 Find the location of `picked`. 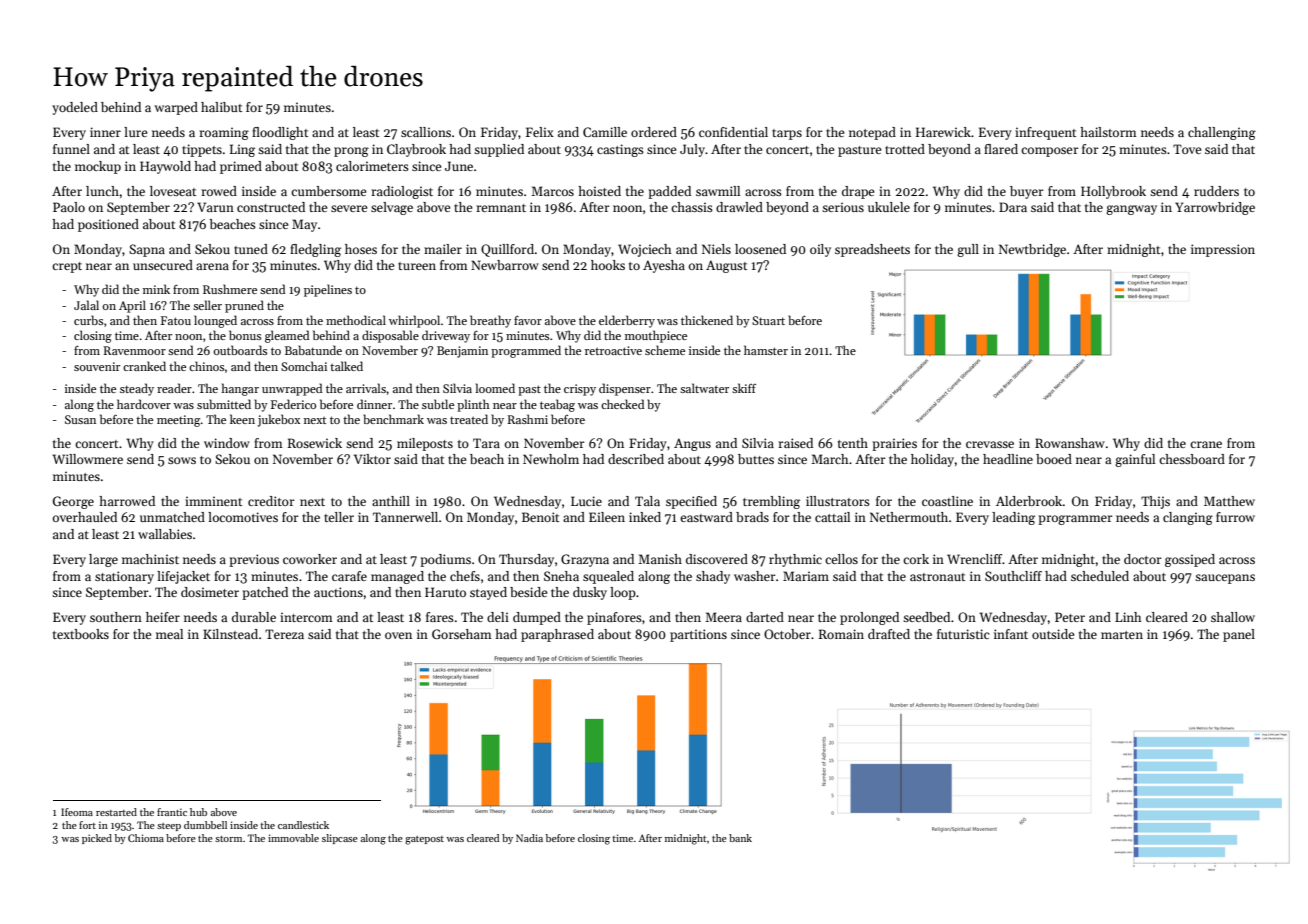

picked is located at coordinates (97, 839).
